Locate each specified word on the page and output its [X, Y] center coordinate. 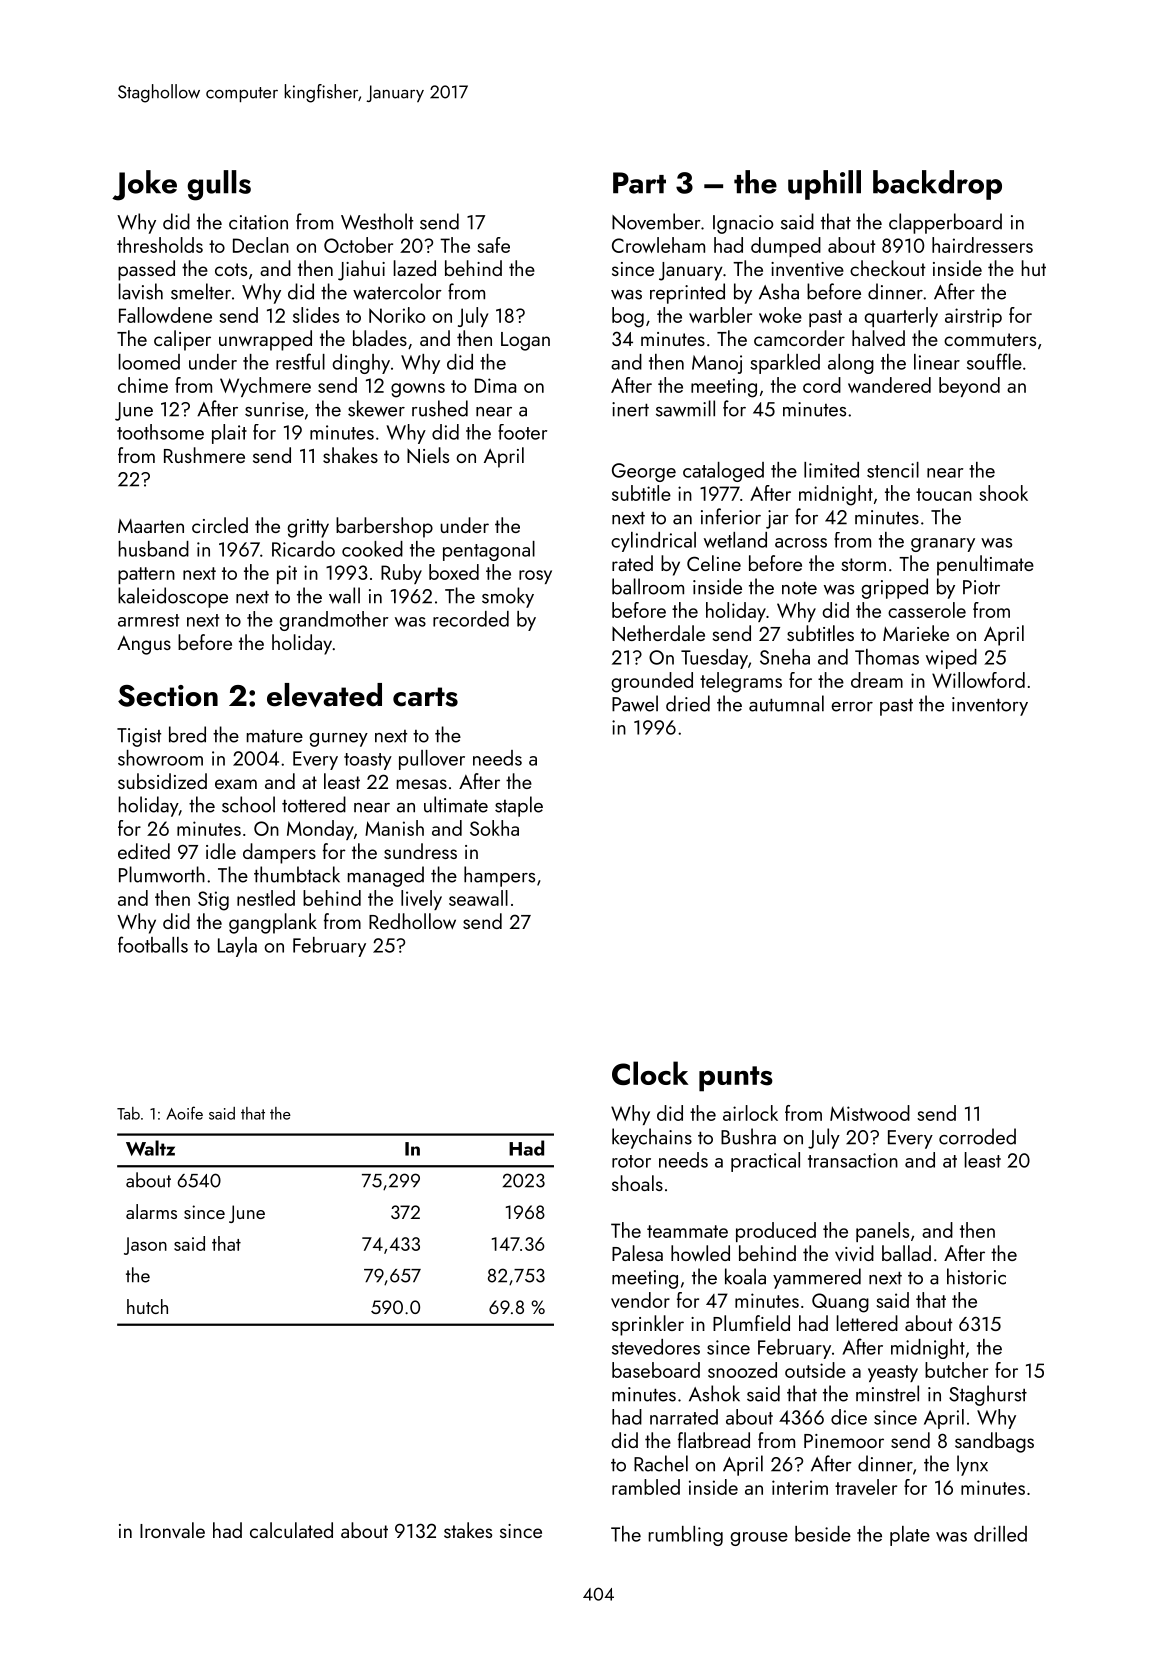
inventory [990, 706]
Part [639, 183]
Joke [144, 185]
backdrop [937, 185]
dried [688, 703]
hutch [147, 1306]
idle [221, 851]
